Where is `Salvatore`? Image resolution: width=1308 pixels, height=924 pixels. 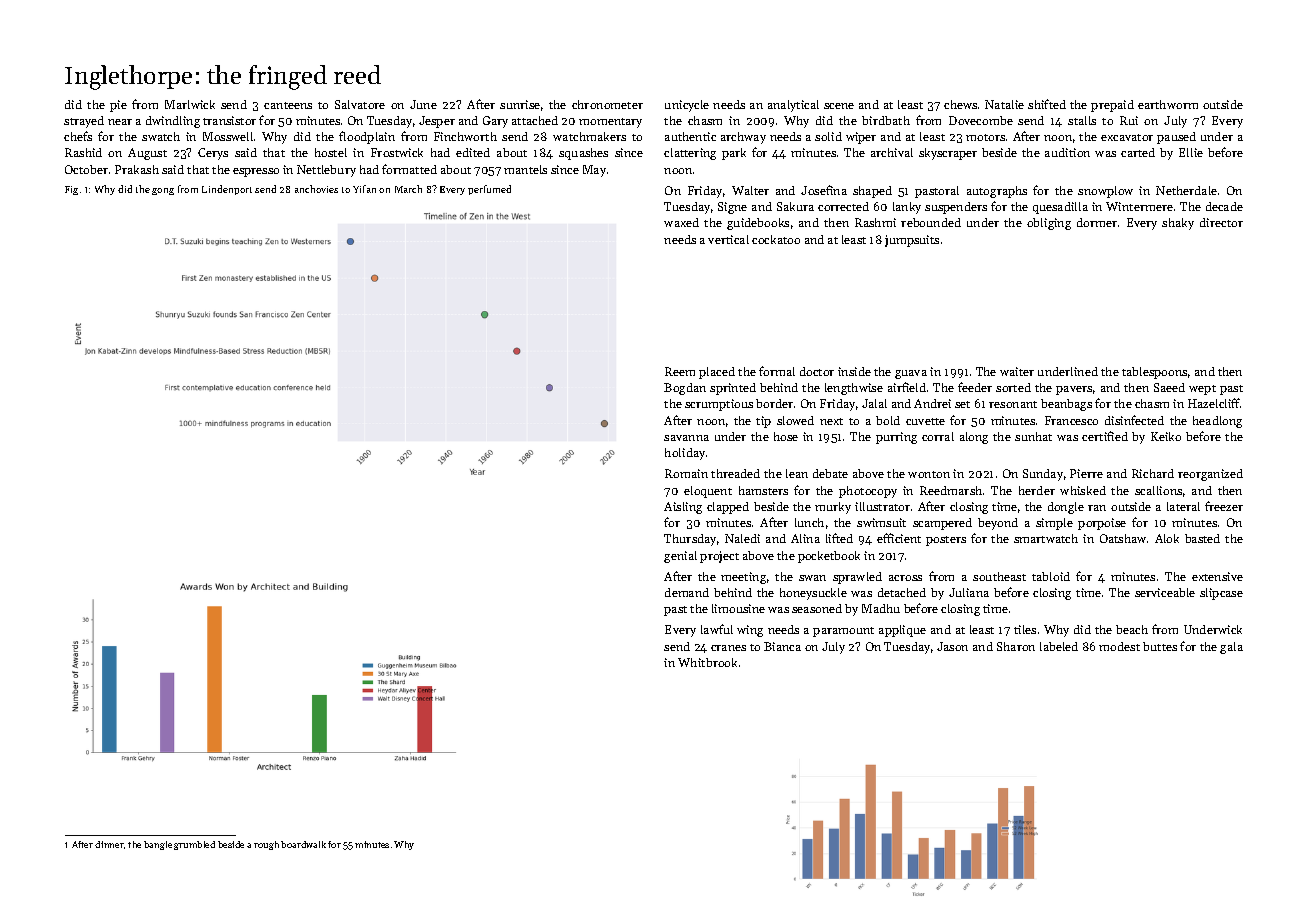
Salvatore is located at coordinates (360, 104).
